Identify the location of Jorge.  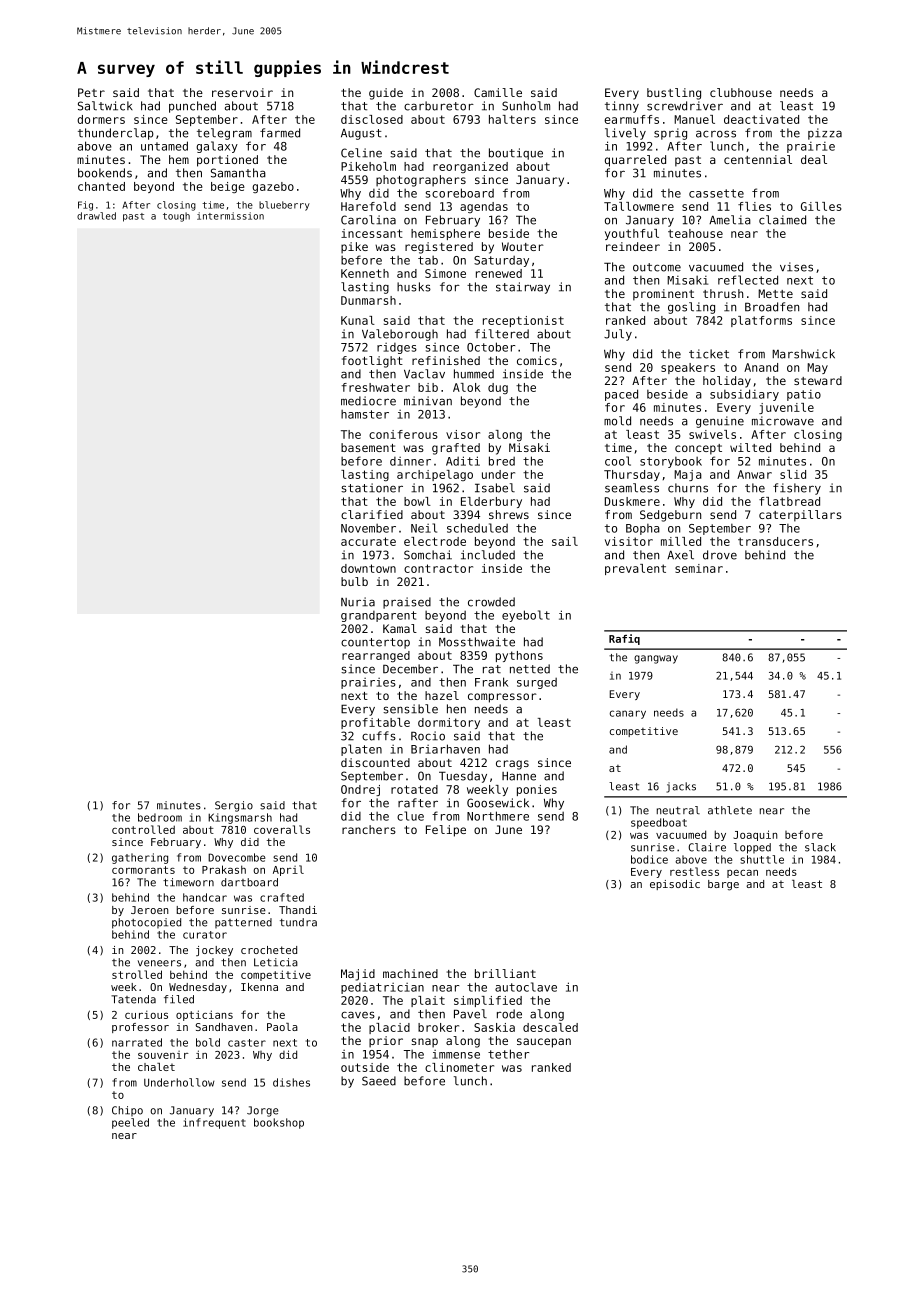
(263, 1111).
